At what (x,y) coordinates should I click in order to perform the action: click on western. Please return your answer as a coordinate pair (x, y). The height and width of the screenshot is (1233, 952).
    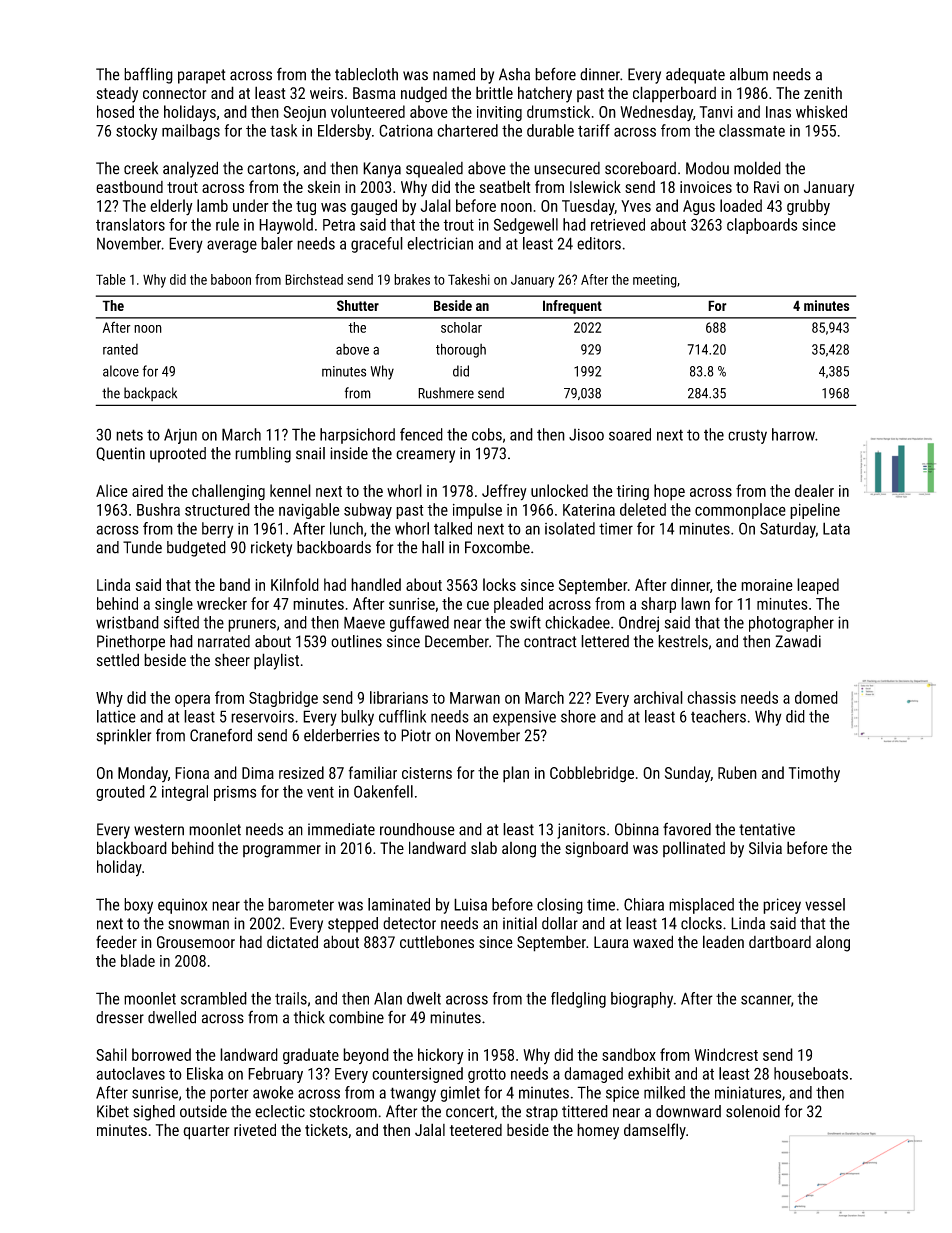
    Looking at the image, I should click on (159, 830).
